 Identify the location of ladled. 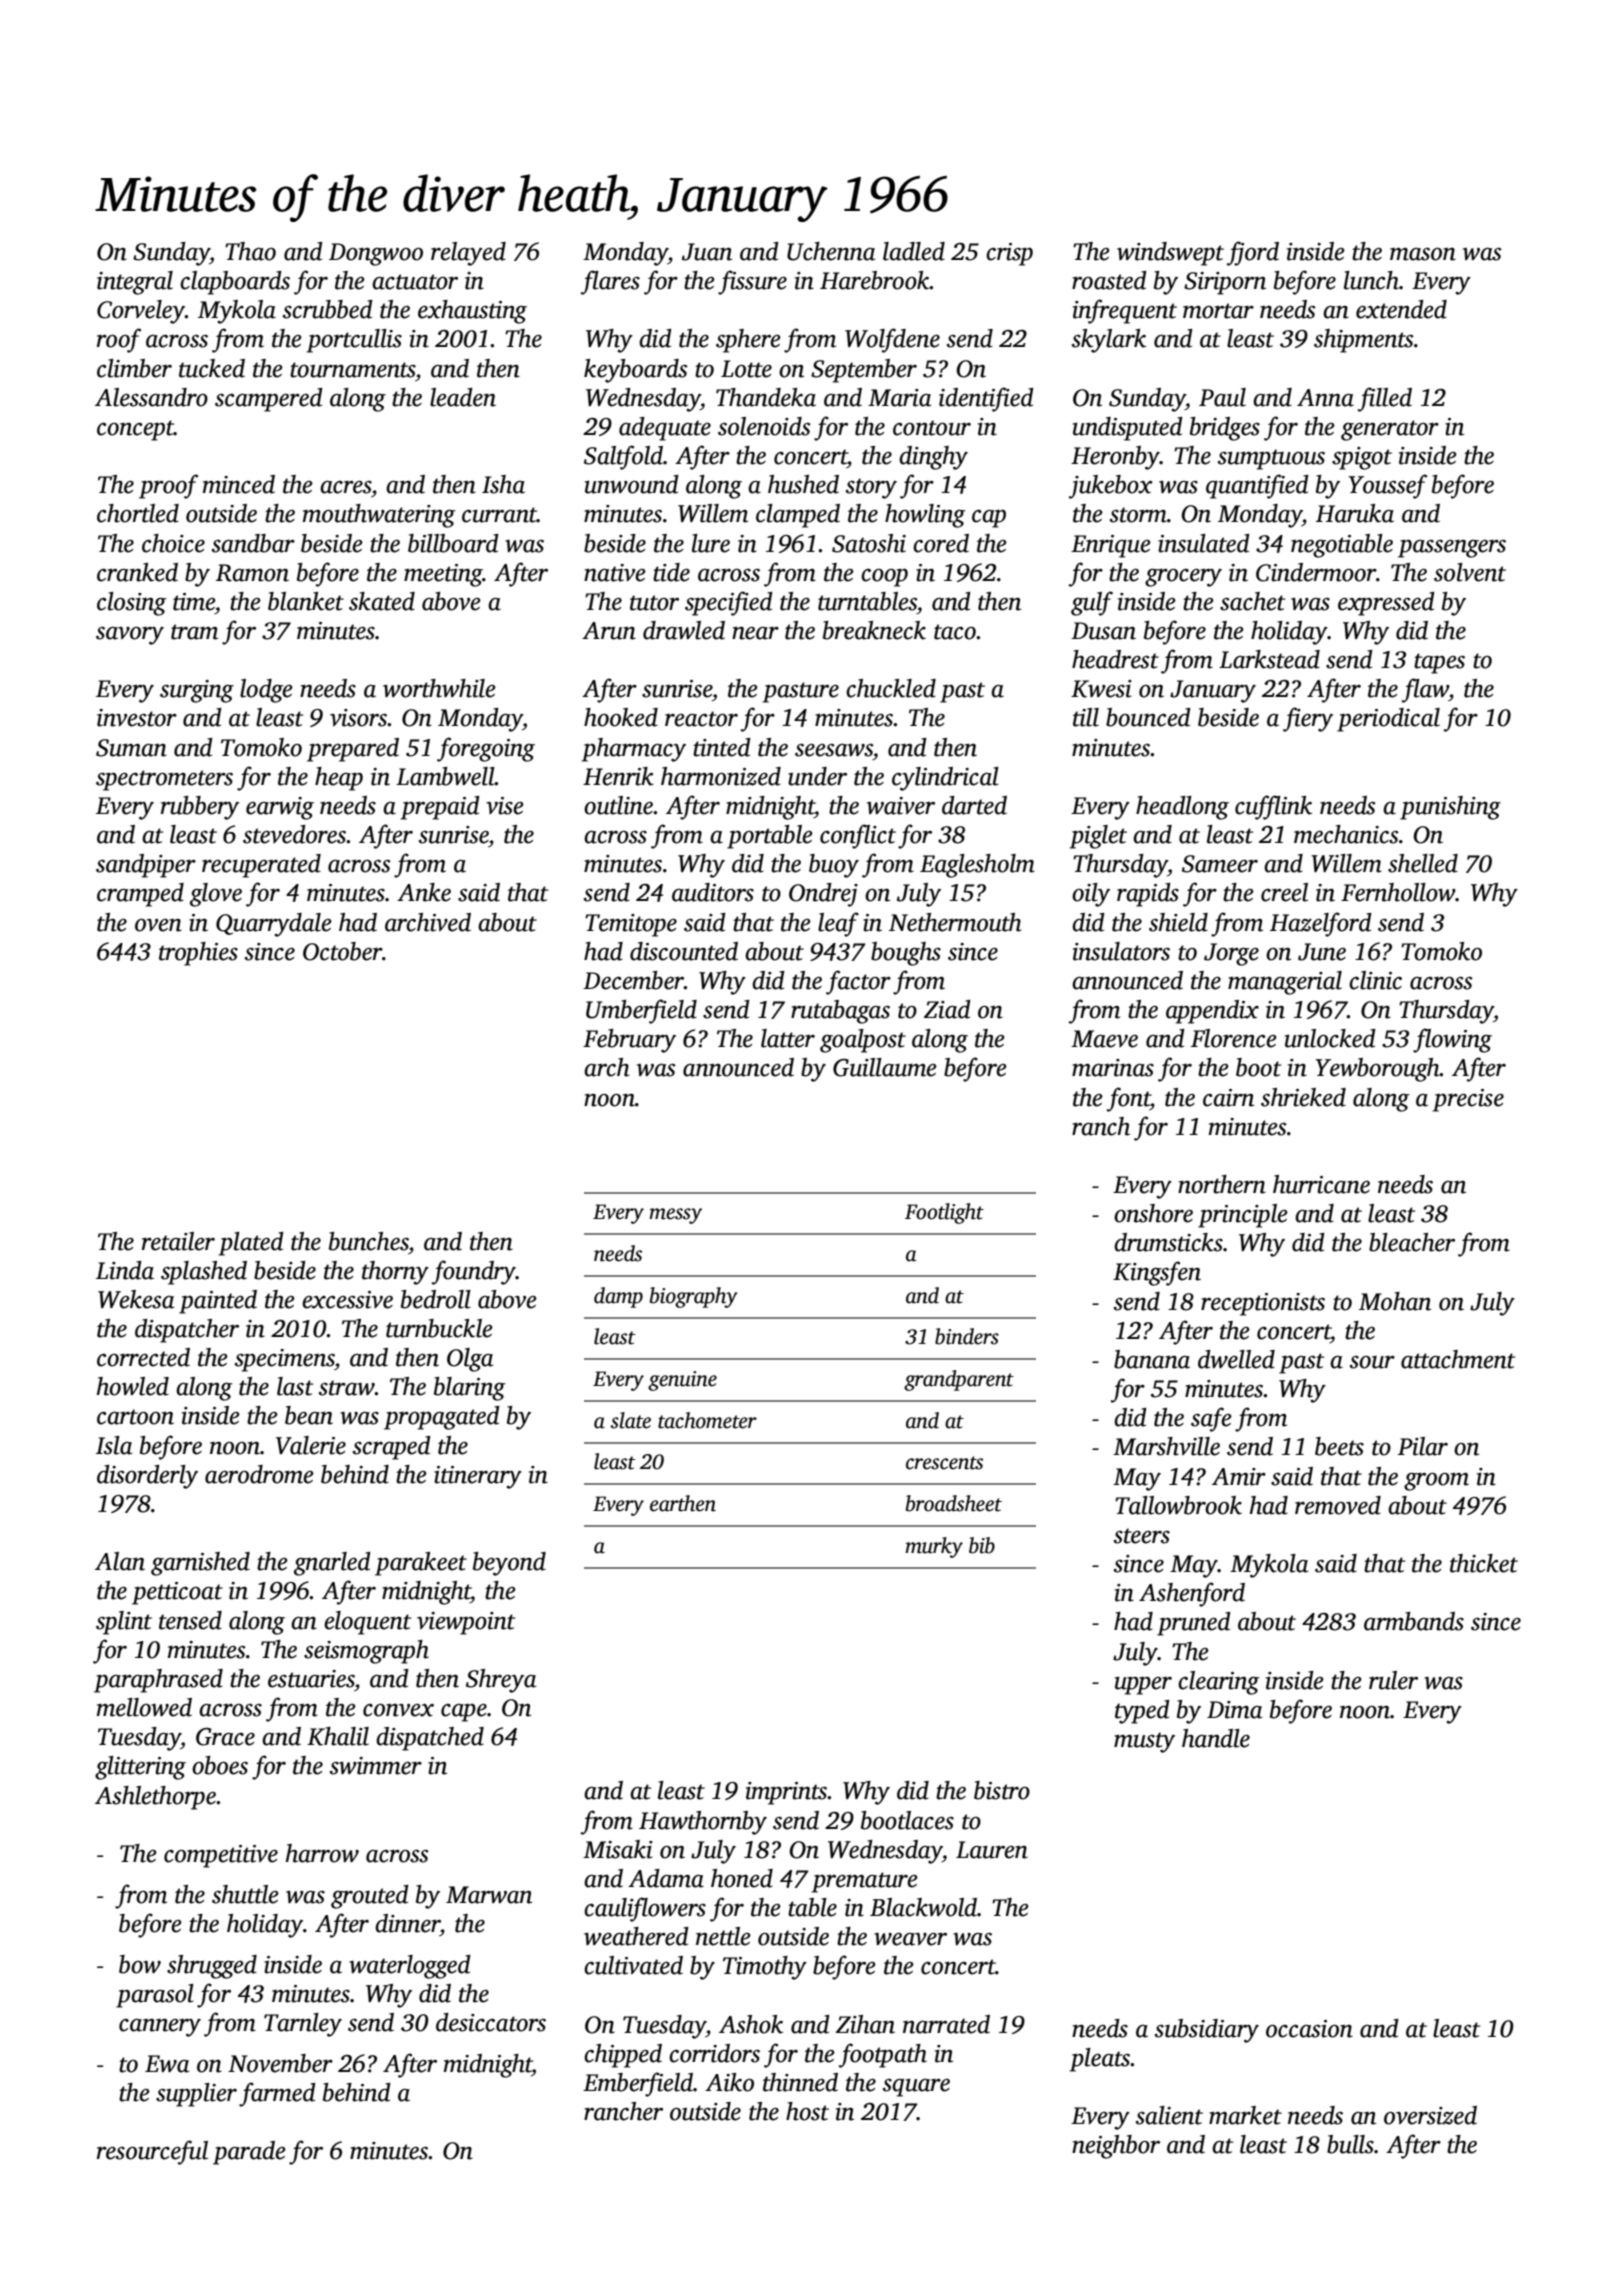
(914, 251).
